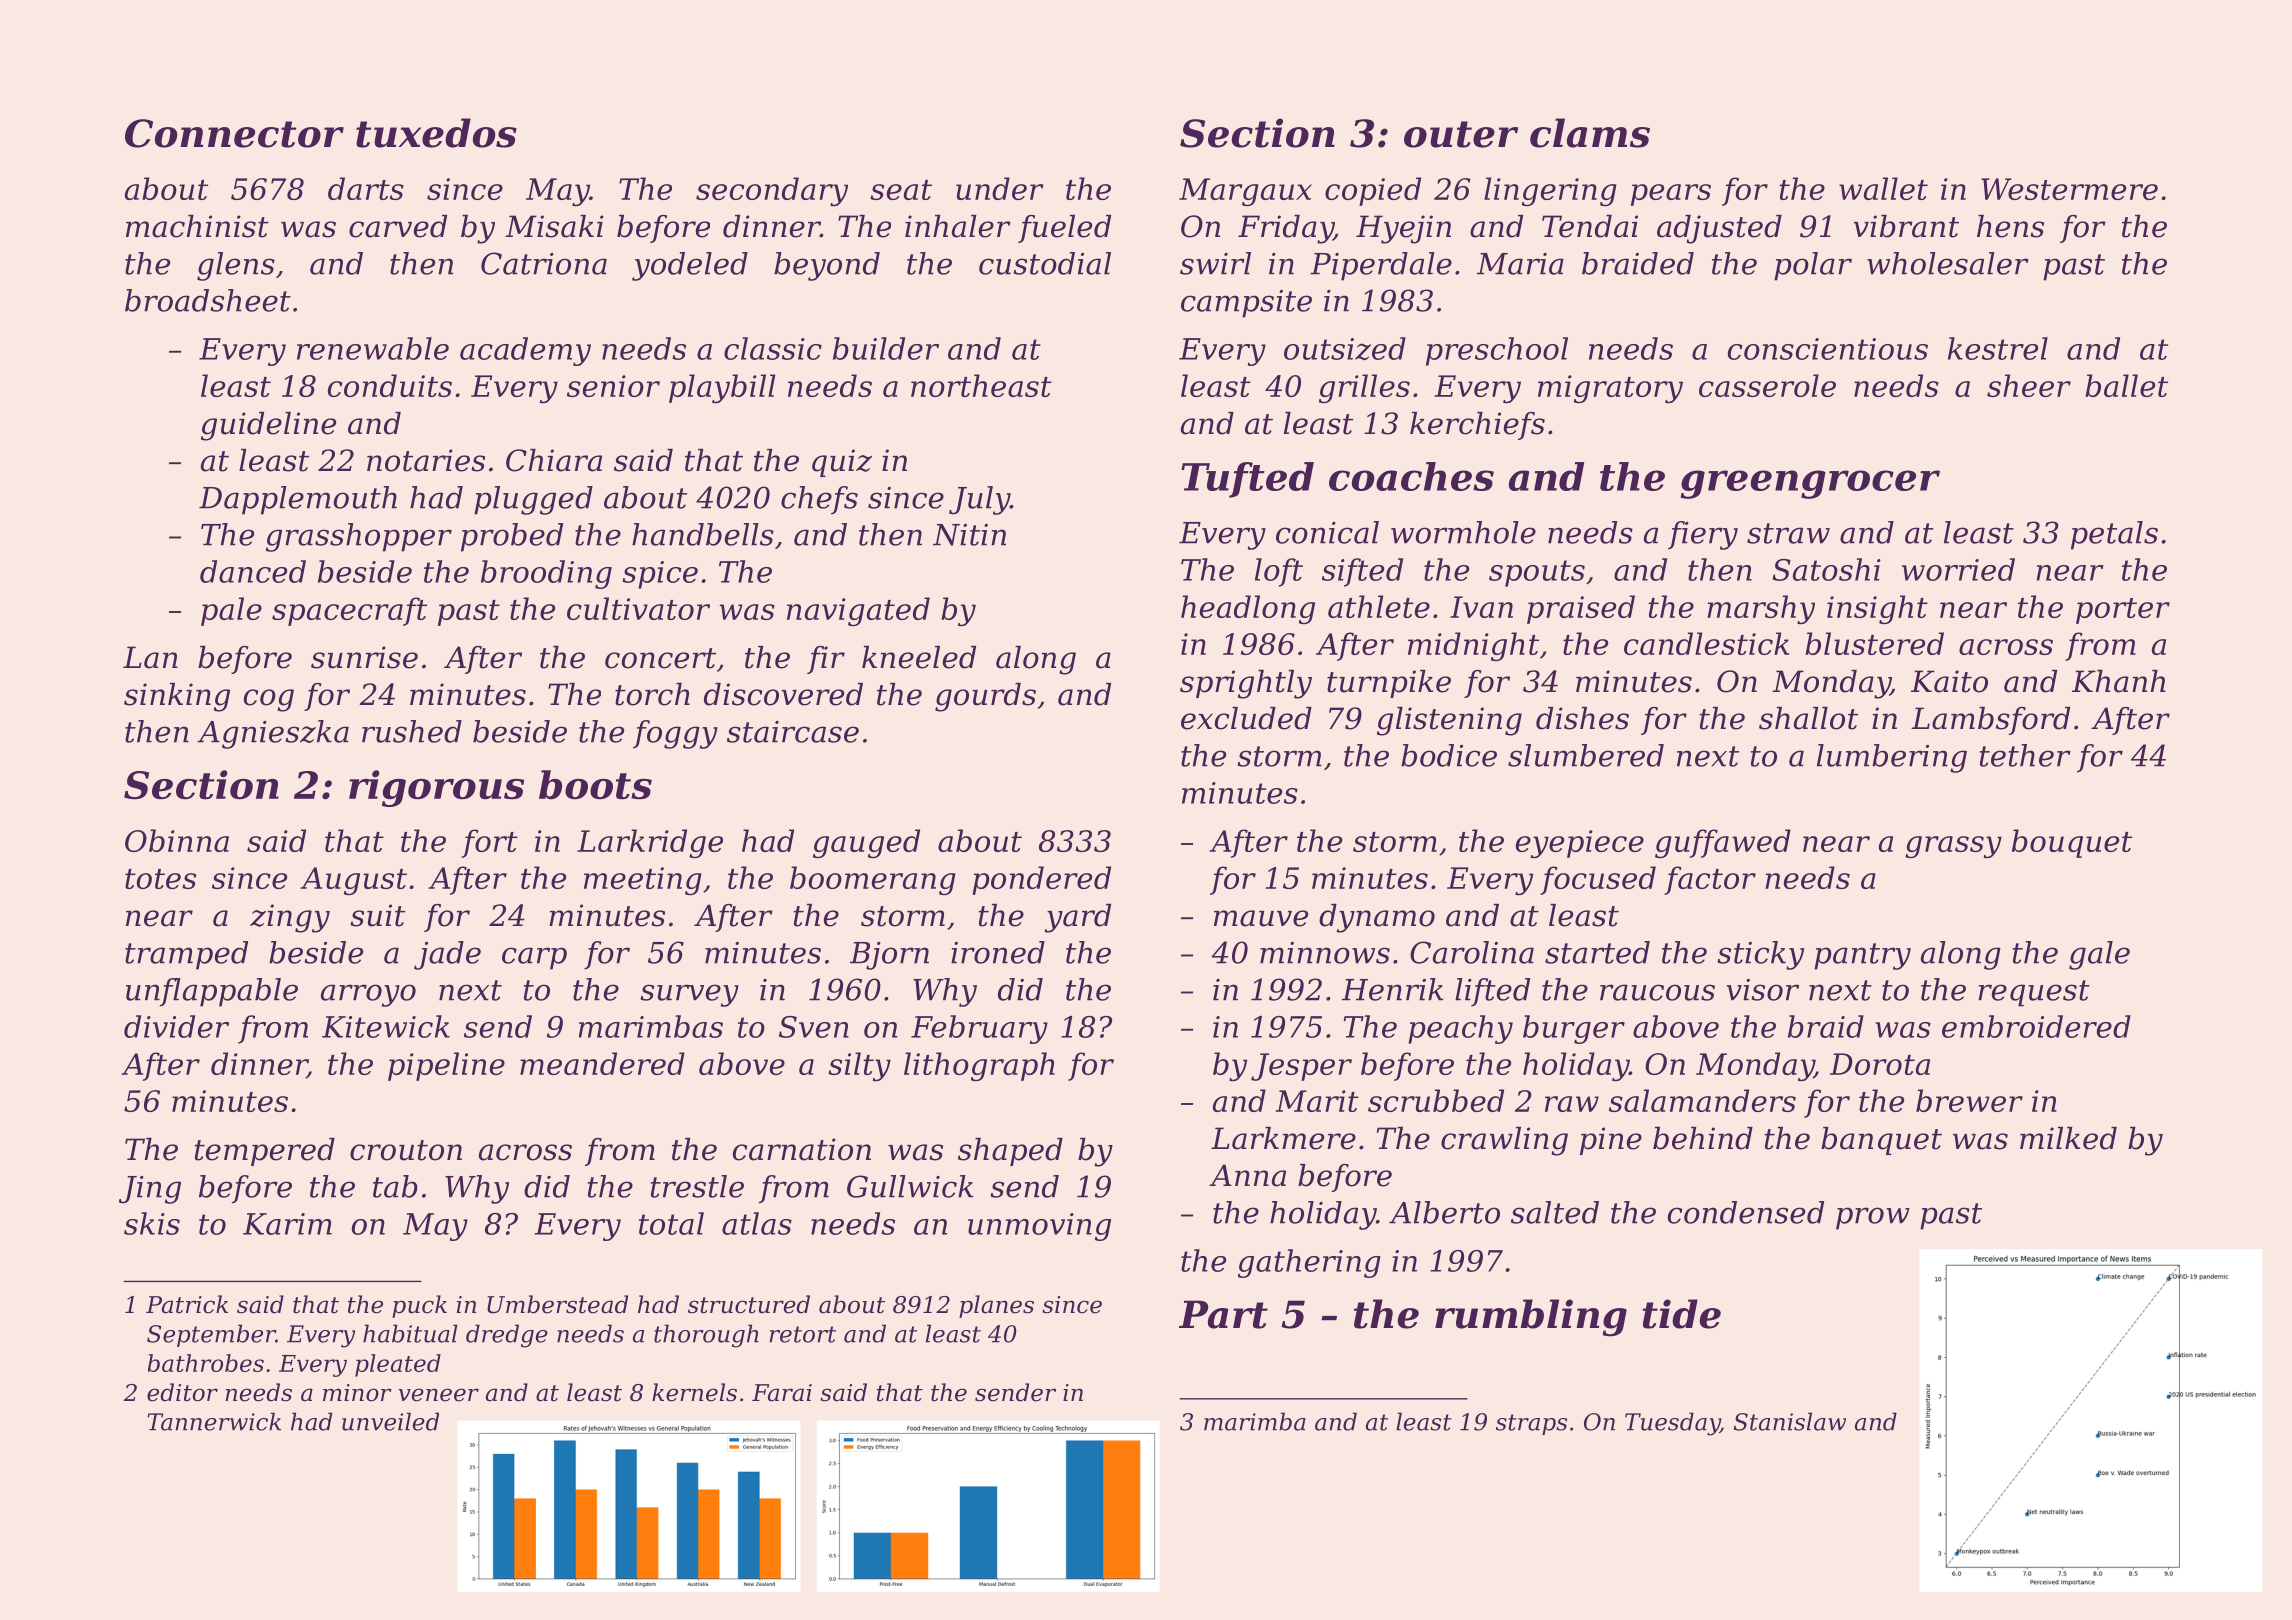  Describe the element at coordinates (1746, 1212) in the image. I see `condensed` at that location.
